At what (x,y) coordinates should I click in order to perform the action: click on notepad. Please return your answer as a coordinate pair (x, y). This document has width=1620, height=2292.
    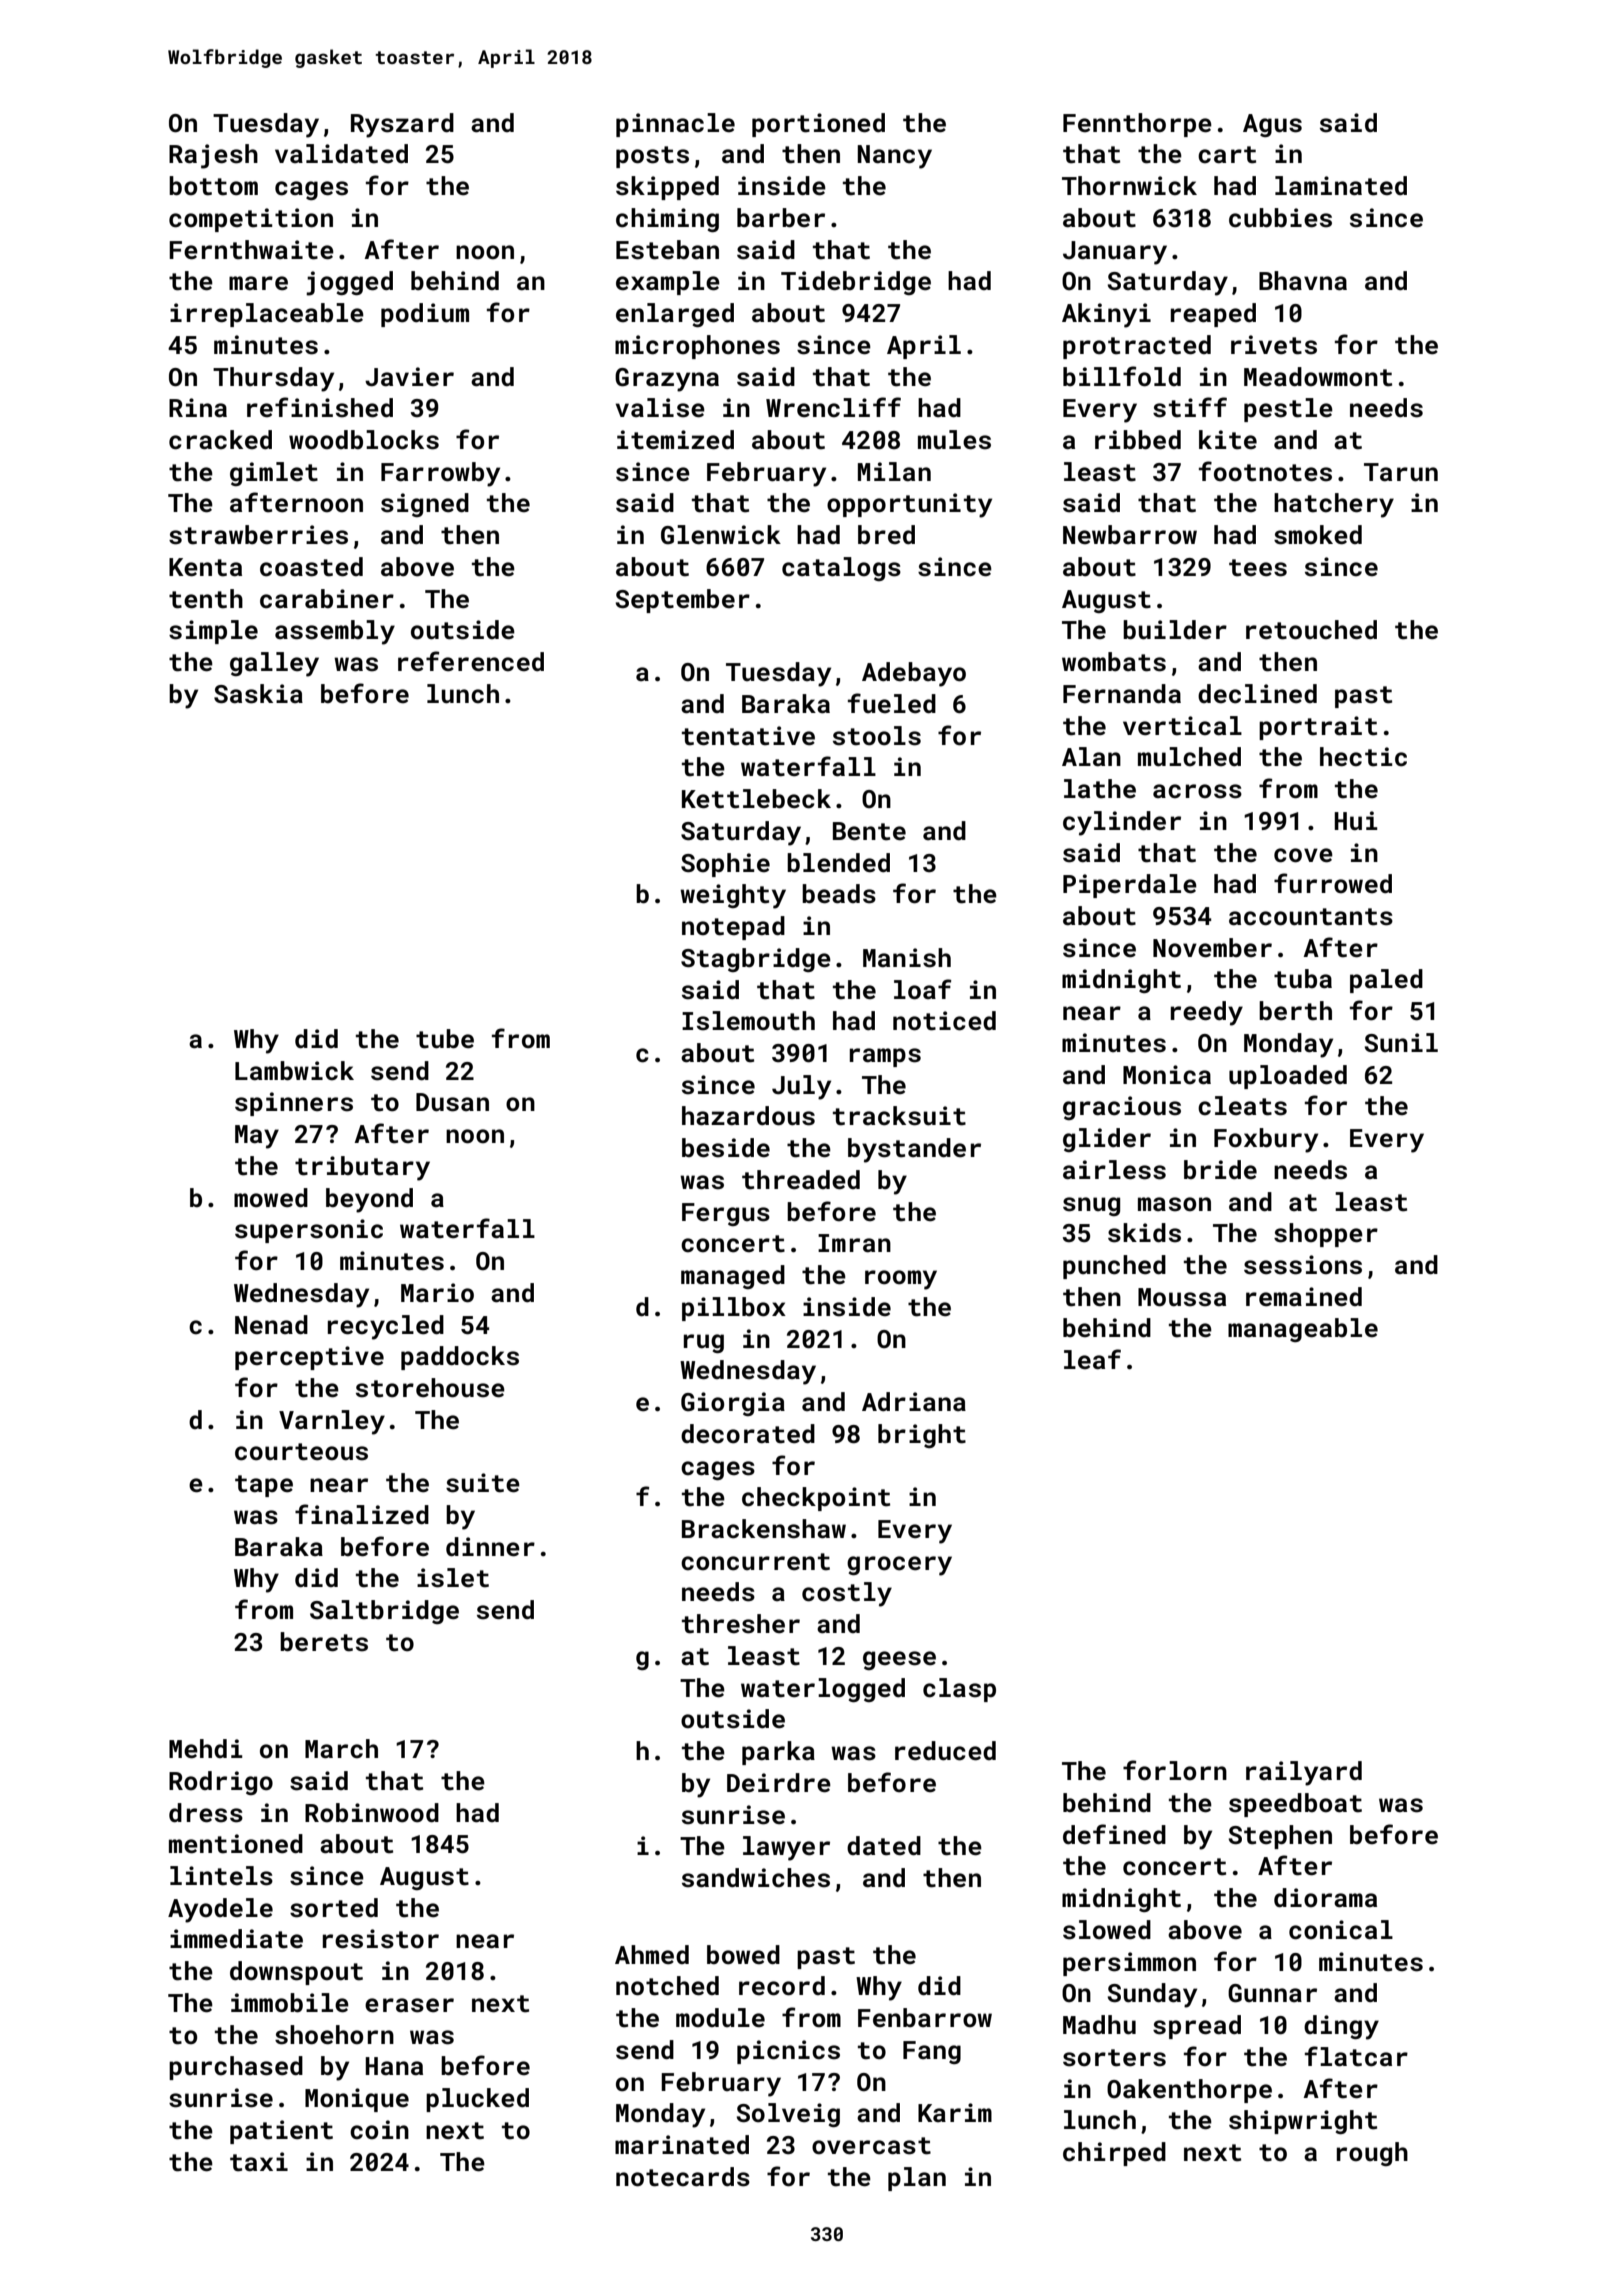
    Looking at the image, I should click on (733, 928).
